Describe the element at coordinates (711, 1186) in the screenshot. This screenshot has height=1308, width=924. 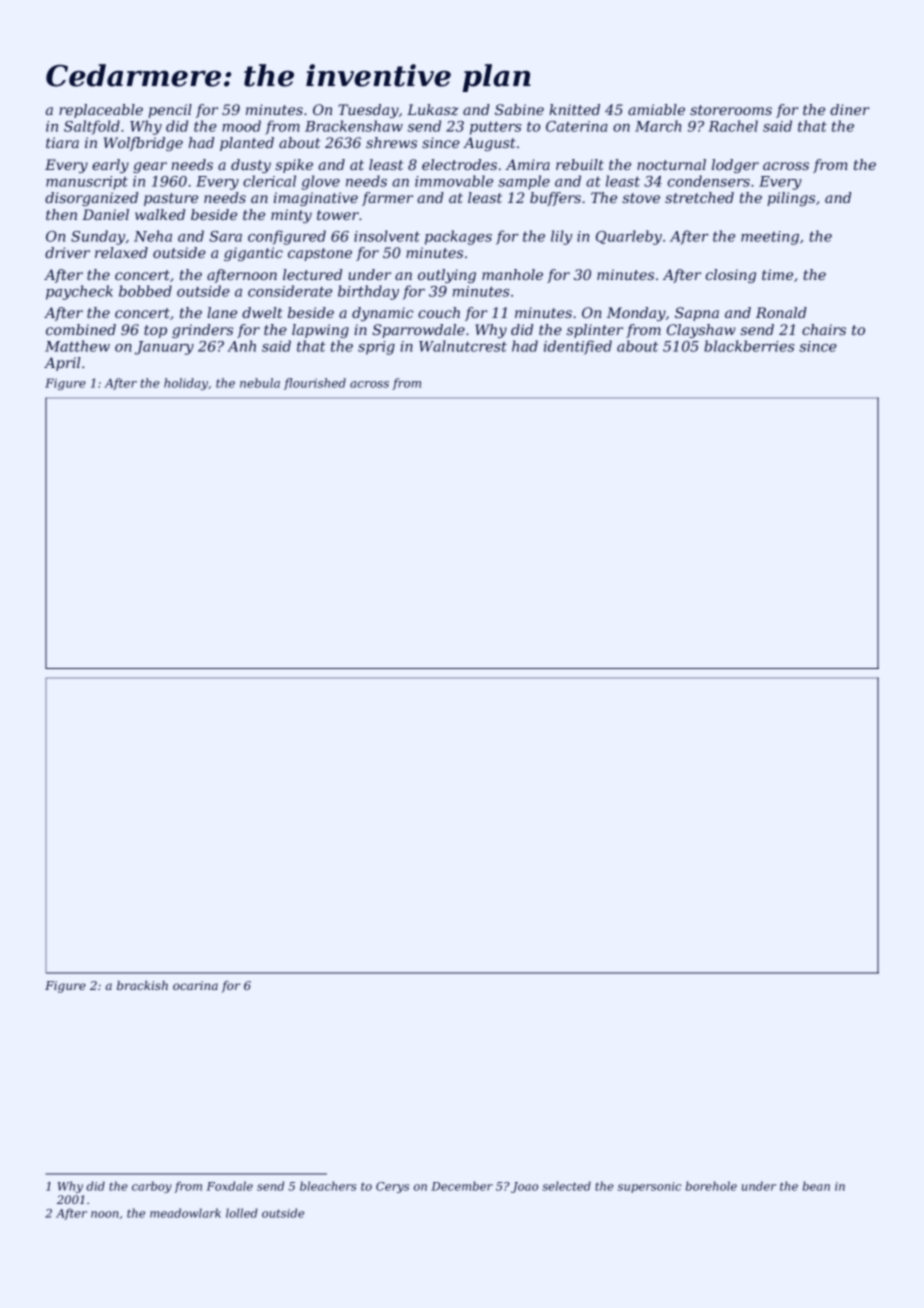
I see `borehole` at that location.
